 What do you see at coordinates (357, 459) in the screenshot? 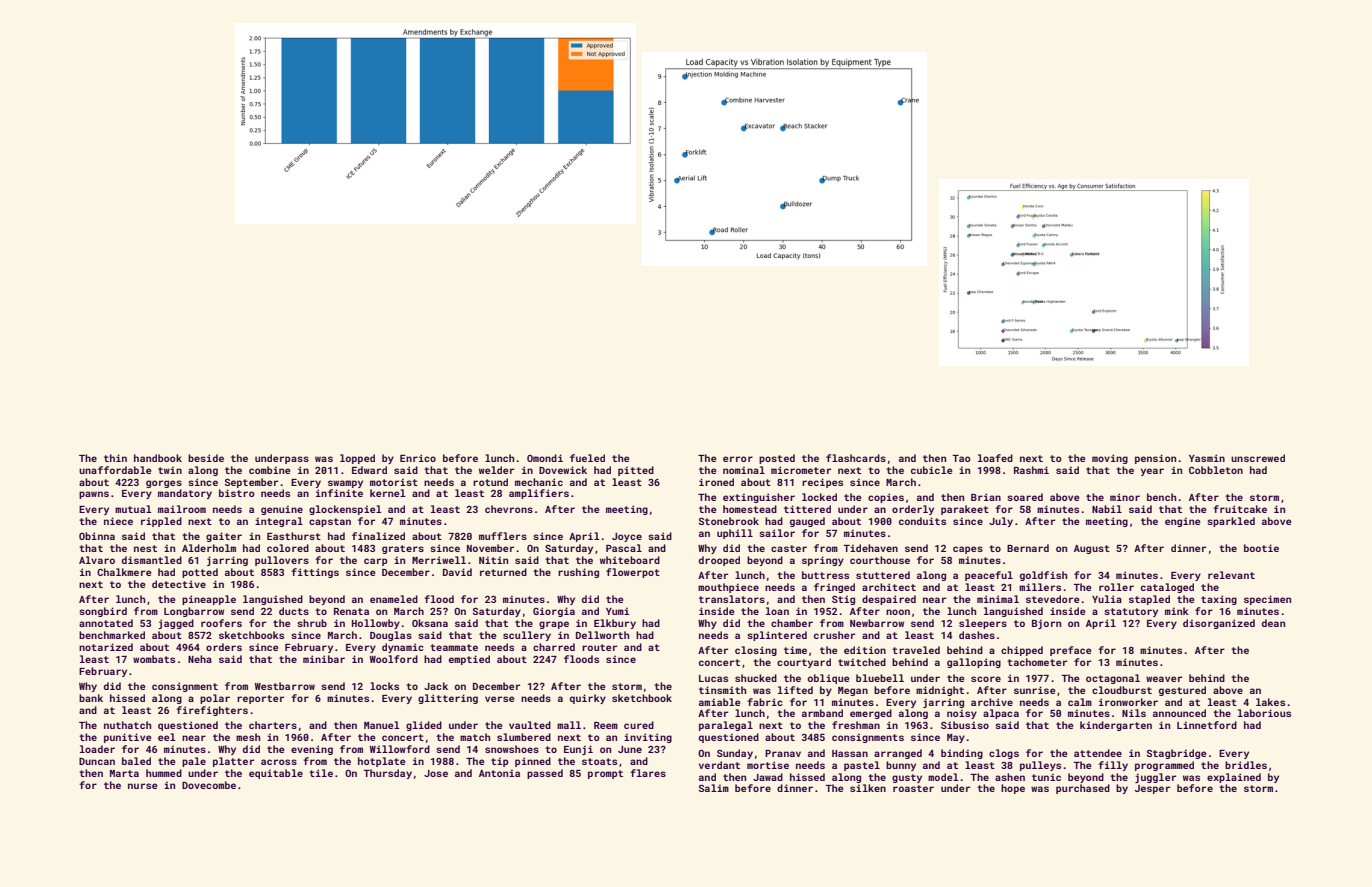
I see `lopped` at bounding box center [357, 459].
